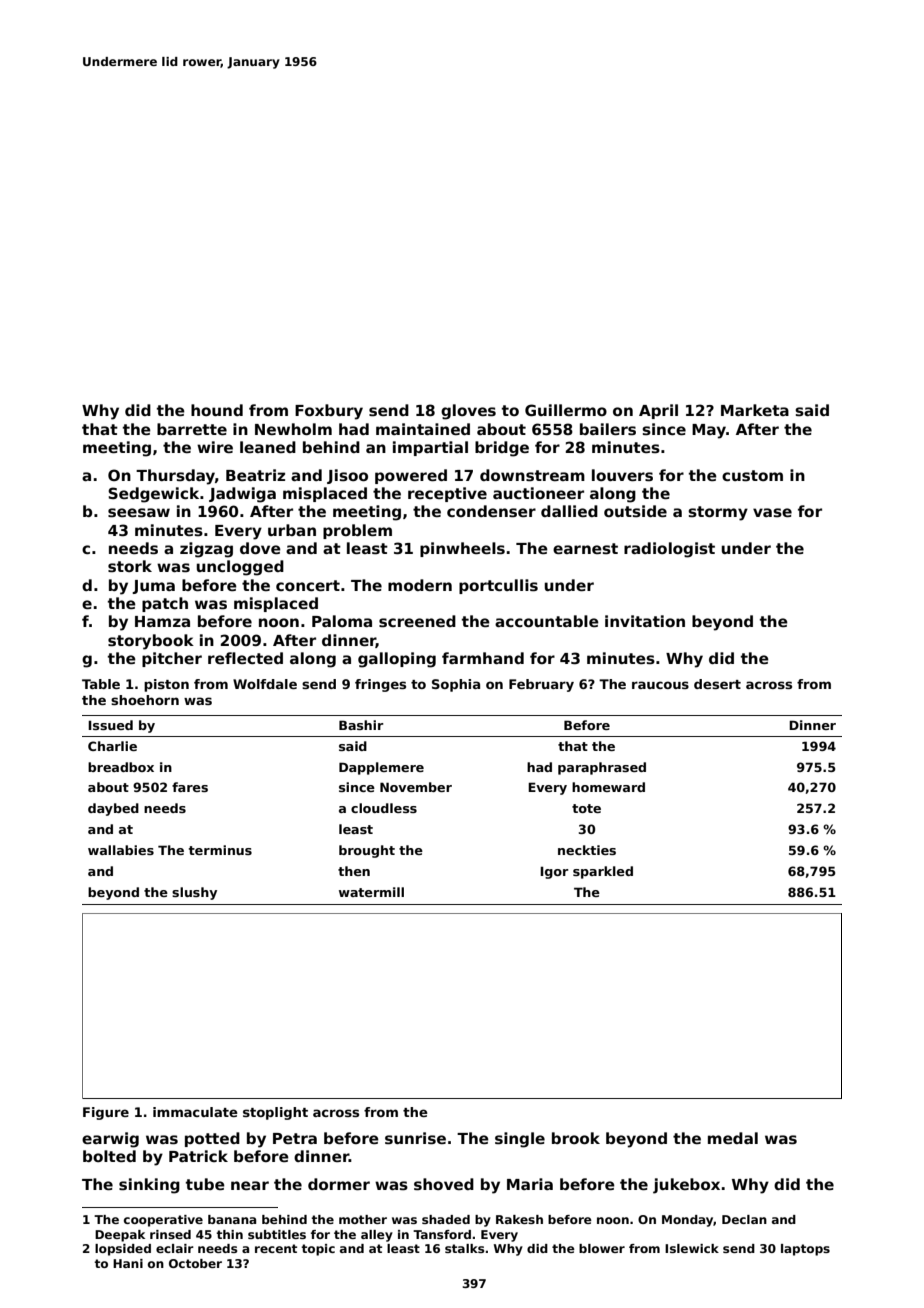  Describe the element at coordinates (603, 872) in the screenshot. I see `sparkled` at that location.
